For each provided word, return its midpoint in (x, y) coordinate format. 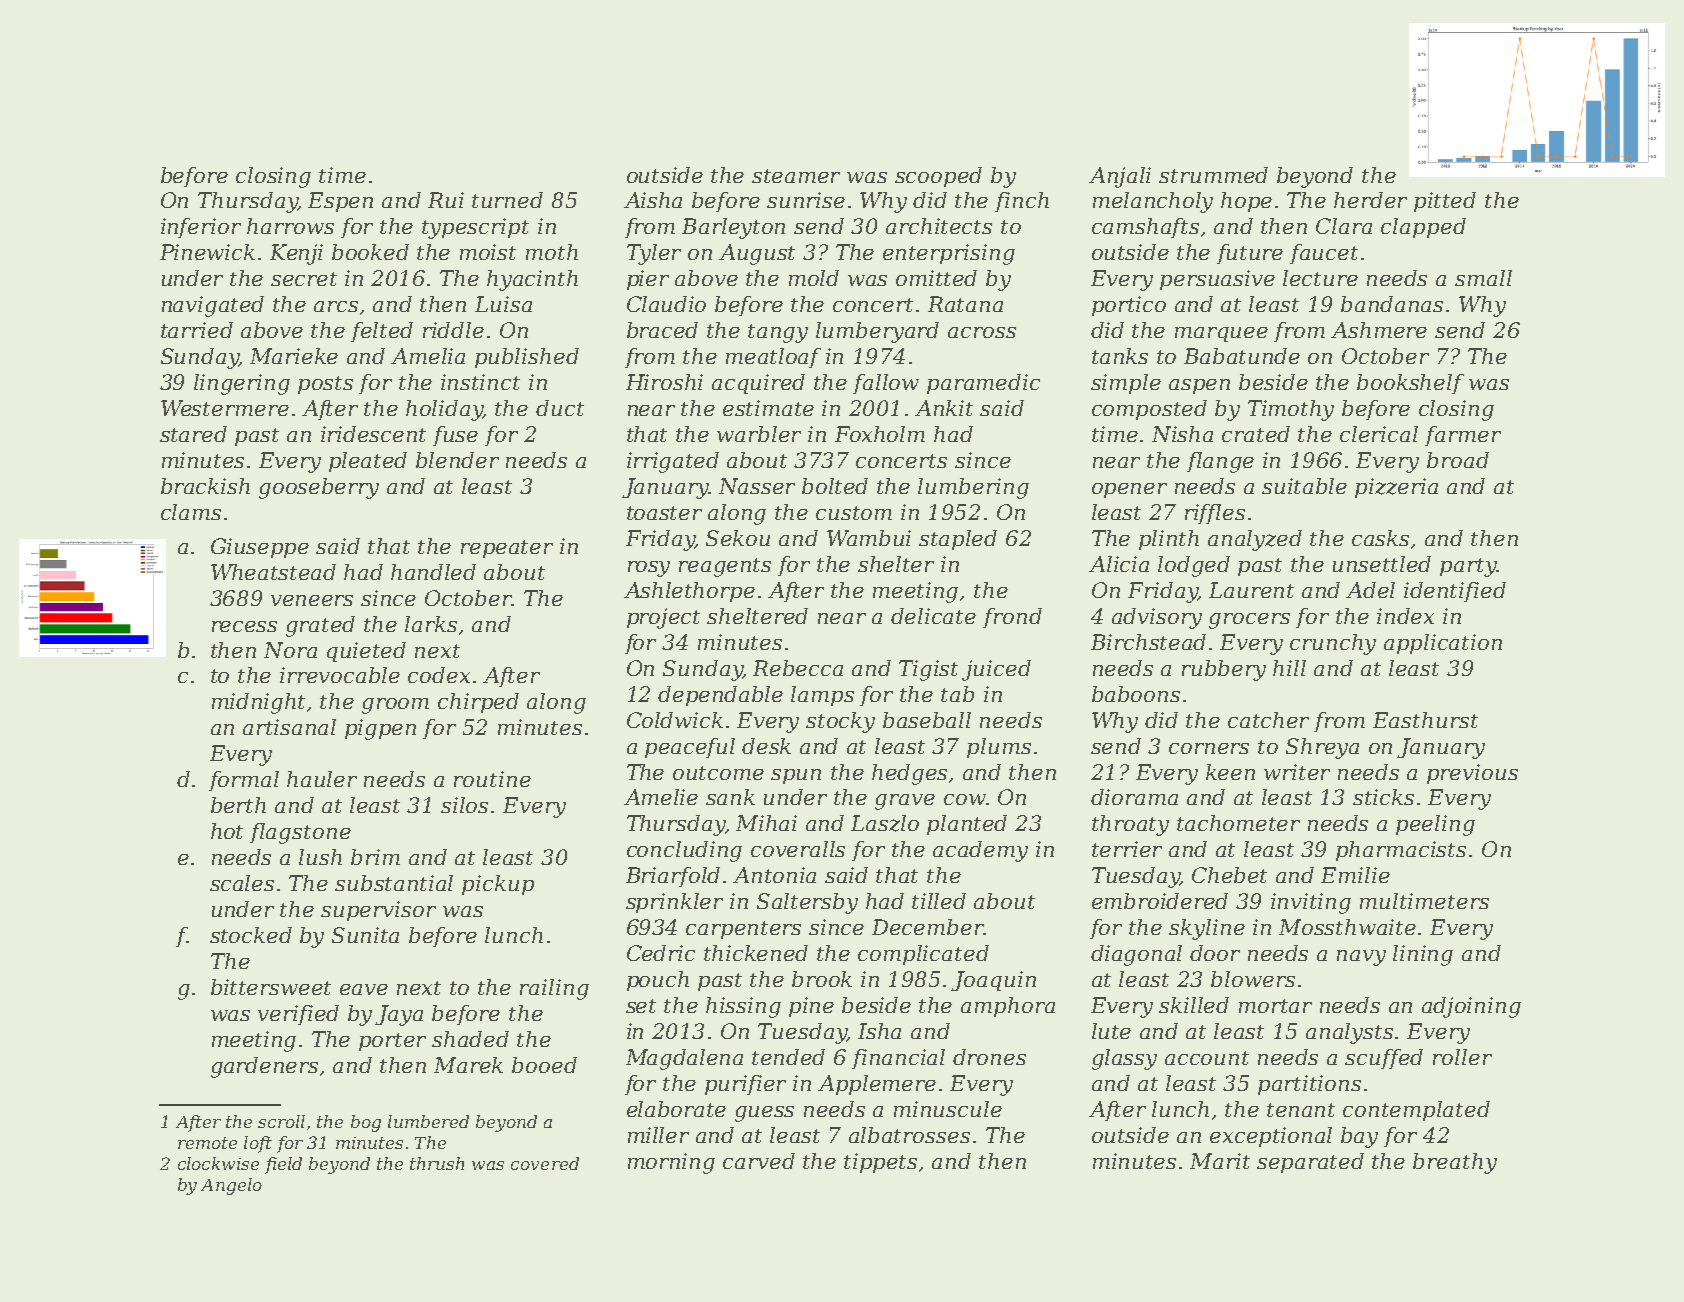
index (1405, 616)
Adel (1370, 590)
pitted (1445, 202)
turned (507, 200)
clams (191, 512)
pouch (658, 981)
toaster (664, 513)
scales (242, 883)
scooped (938, 177)
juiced (996, 670)
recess (244, 626)
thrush (437, 1163)
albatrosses (909, 1135)
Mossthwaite (1347, 927)
